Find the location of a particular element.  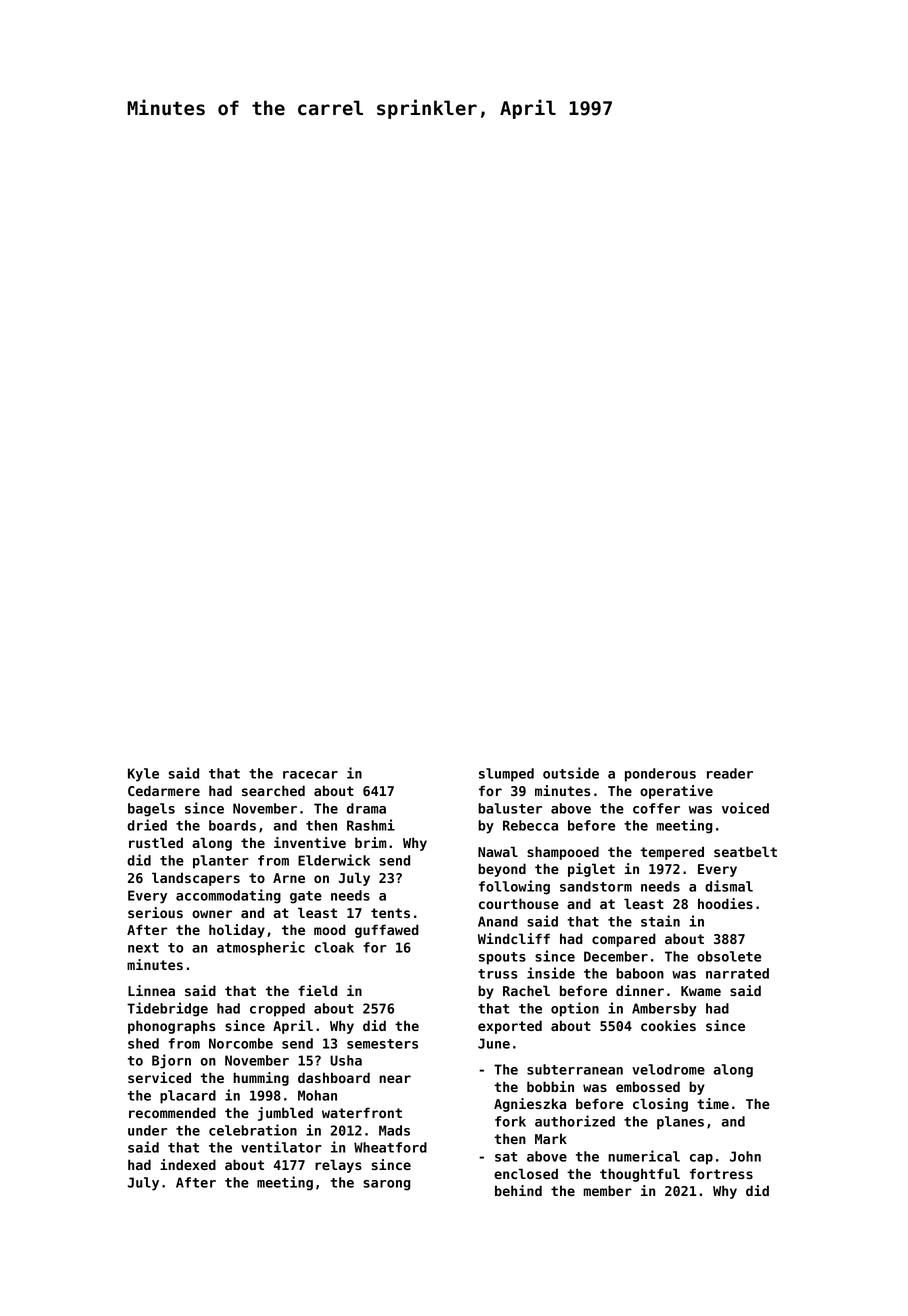

cloak is located at coordinates (334, 947).
